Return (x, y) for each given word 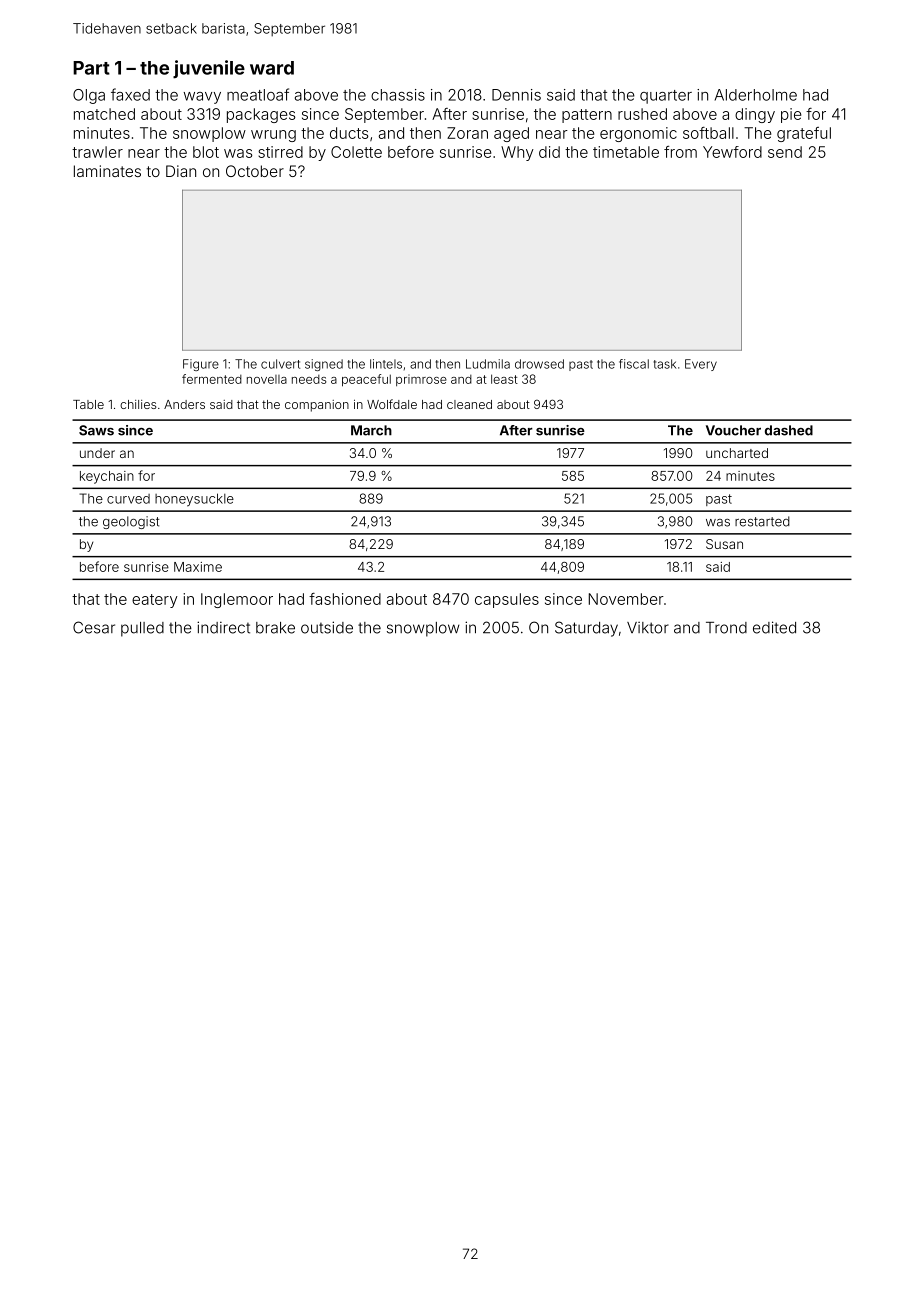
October (255, 171)
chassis (398, 95)
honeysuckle (194, 500)
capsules (507, 600)
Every (701, 365)
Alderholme (756, 95)
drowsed (539, 364)
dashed (789, 430)
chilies (138, 404)
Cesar (94, 627)
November (626, 599)
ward (272, 68)
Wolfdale (392, 404)
